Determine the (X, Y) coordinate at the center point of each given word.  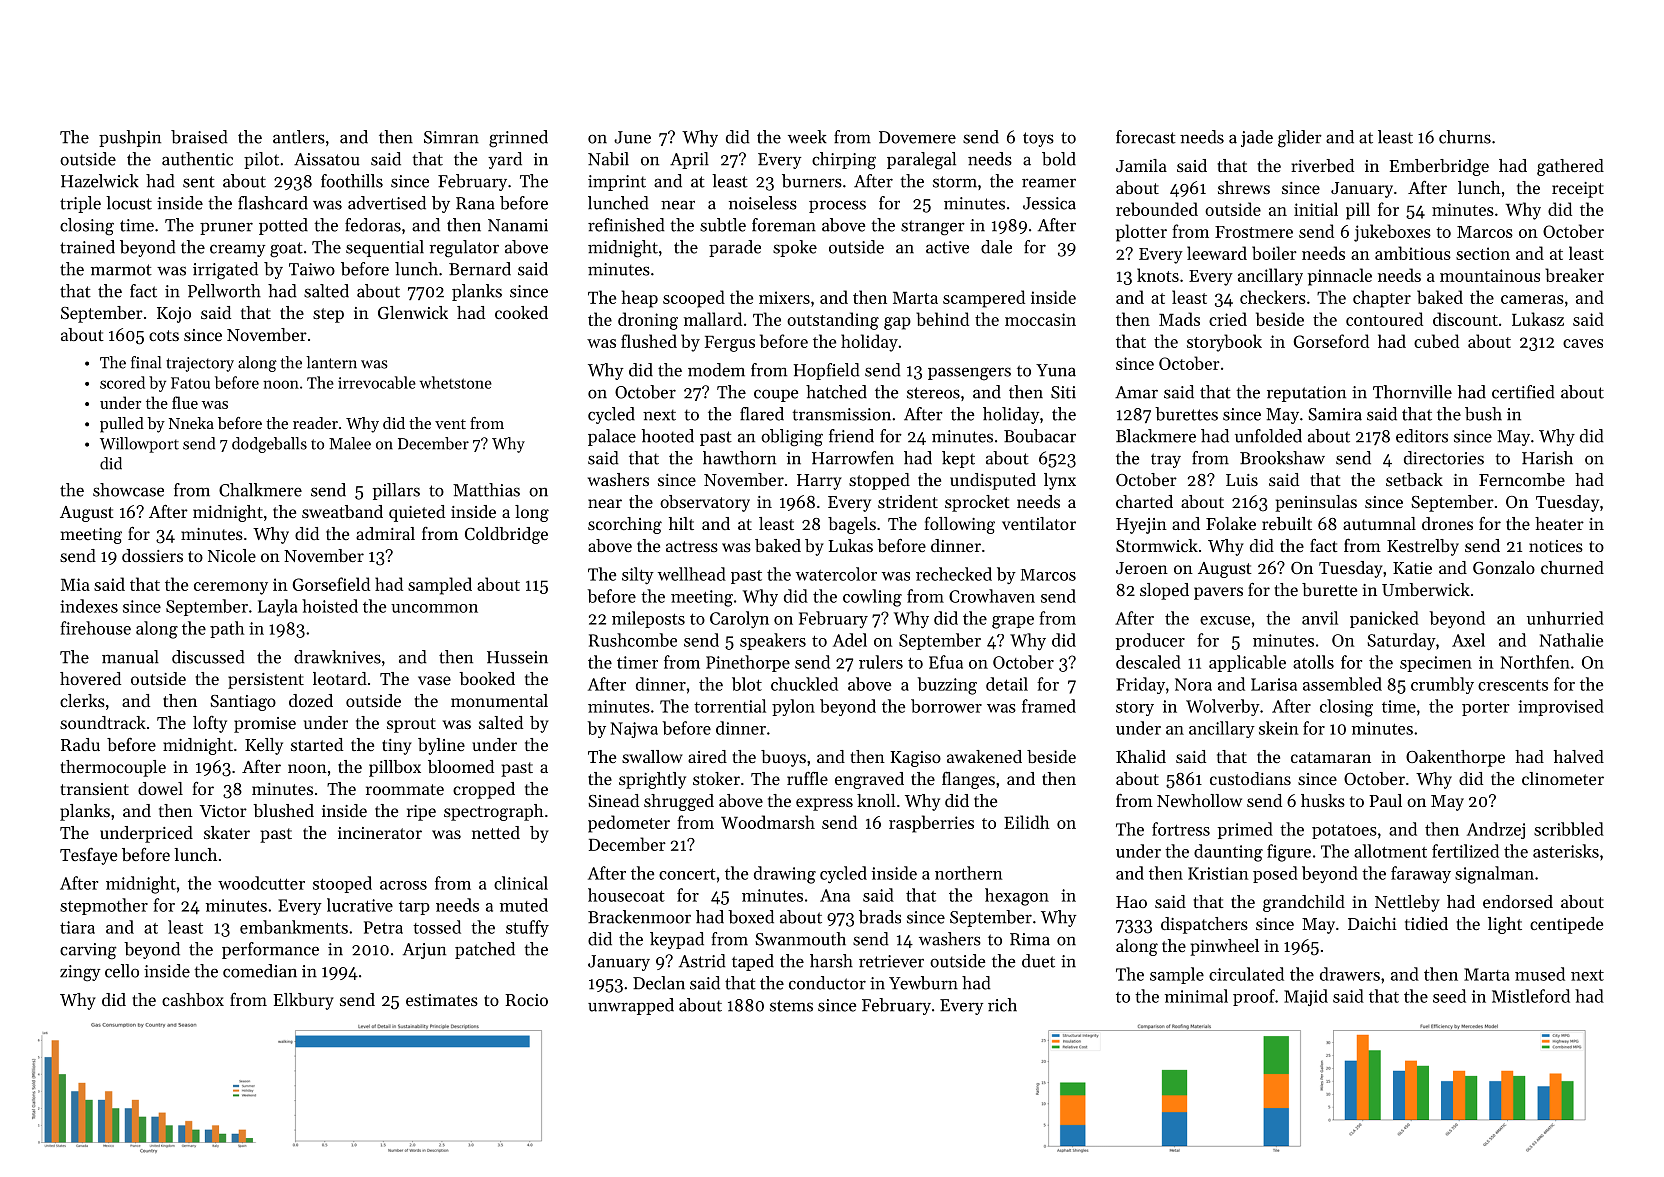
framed (1049, 706)
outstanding (833, 321)
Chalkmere (260, 490)
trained (87, 247)
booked (487, 678)
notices (1556, 546)
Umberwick (1426, 589)
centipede (1566, 925)
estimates (442, 1000)
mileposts (648, 619)
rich (1002, 1005)
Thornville (1412, 392)
